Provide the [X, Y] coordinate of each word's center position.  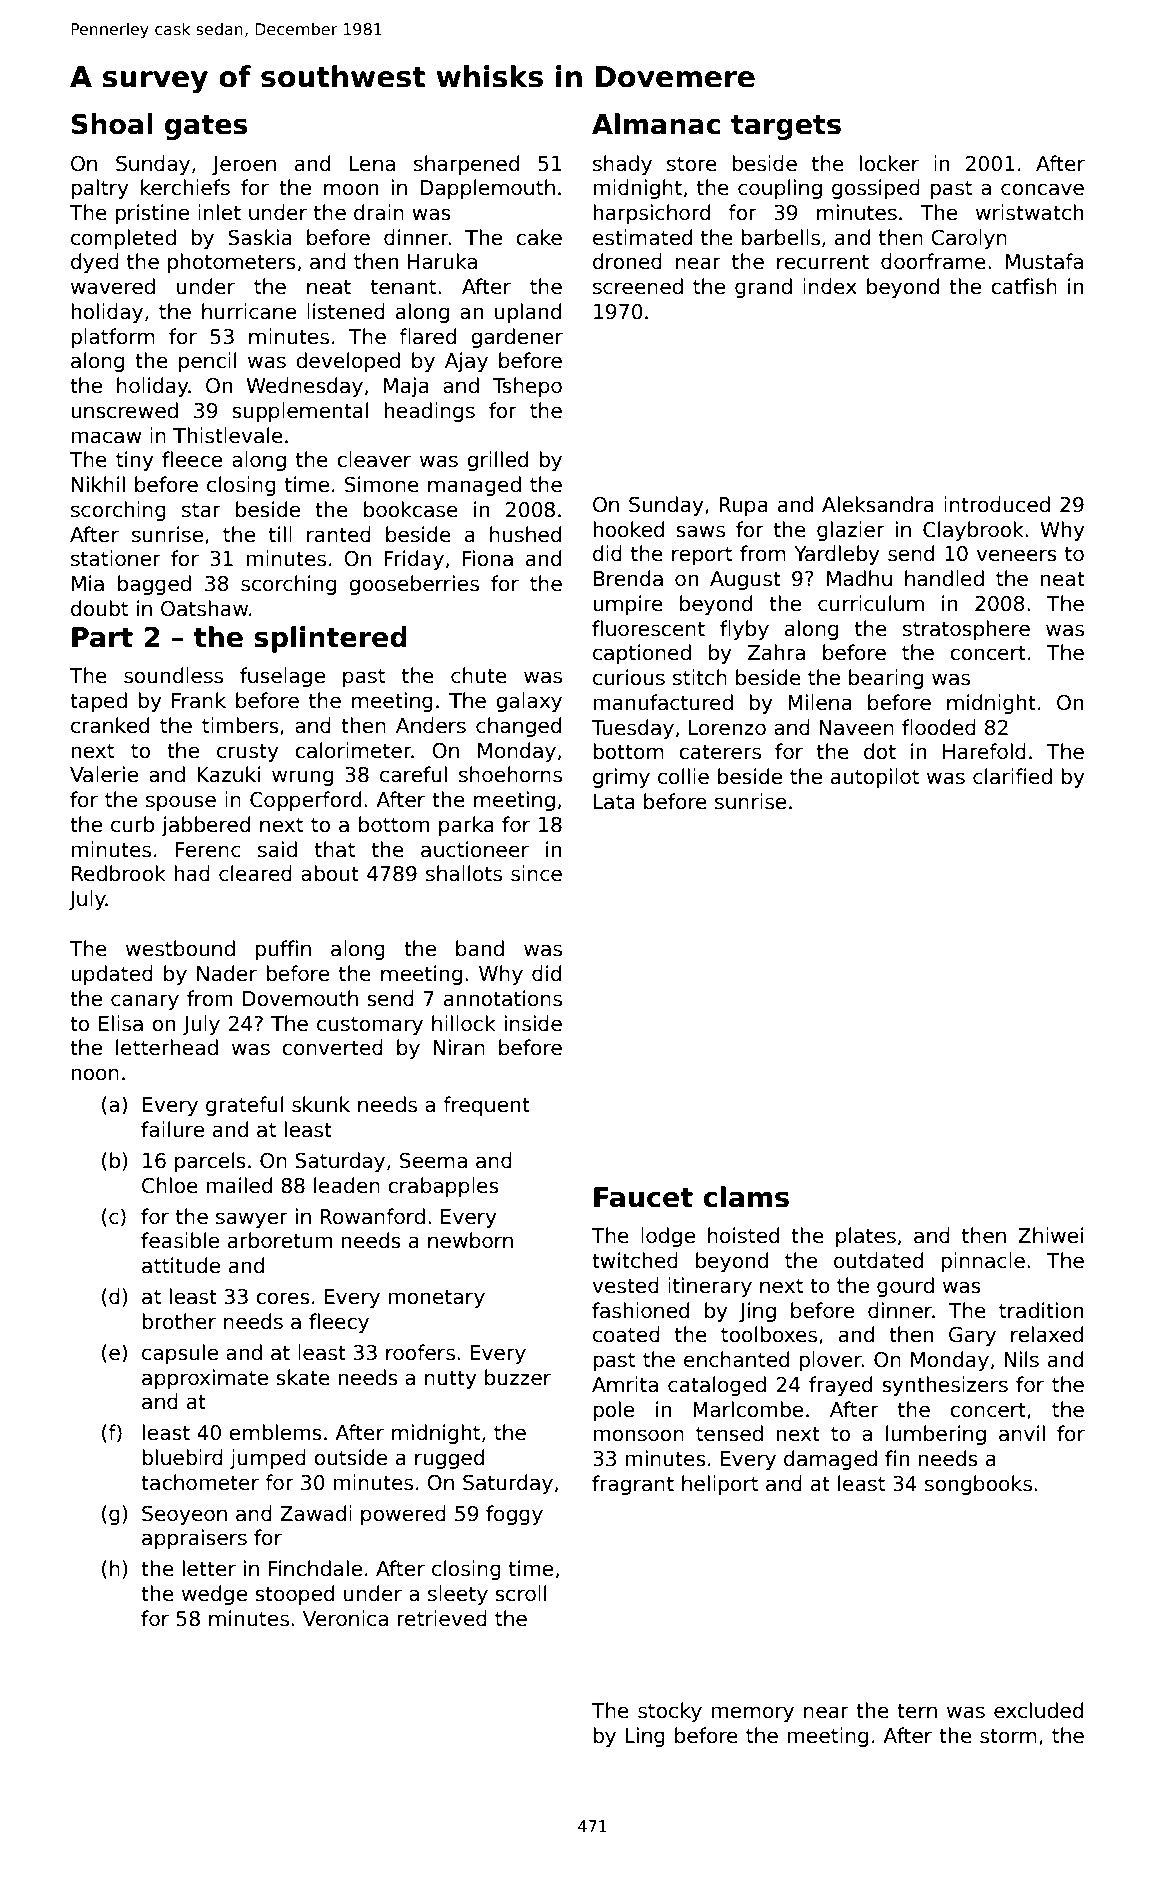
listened [346, 311]
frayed [840, 1386]
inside [533, 1023]
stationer [116, 558]
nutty [451, 1379]
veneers [1016, 555]
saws [700, 531]
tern [917, 1711]
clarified [1012, 776]
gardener [517, 338]
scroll [520, 1593]
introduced [997, 504]
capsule [180, 1354]
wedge [214, 1595]
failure [172, 1129]
